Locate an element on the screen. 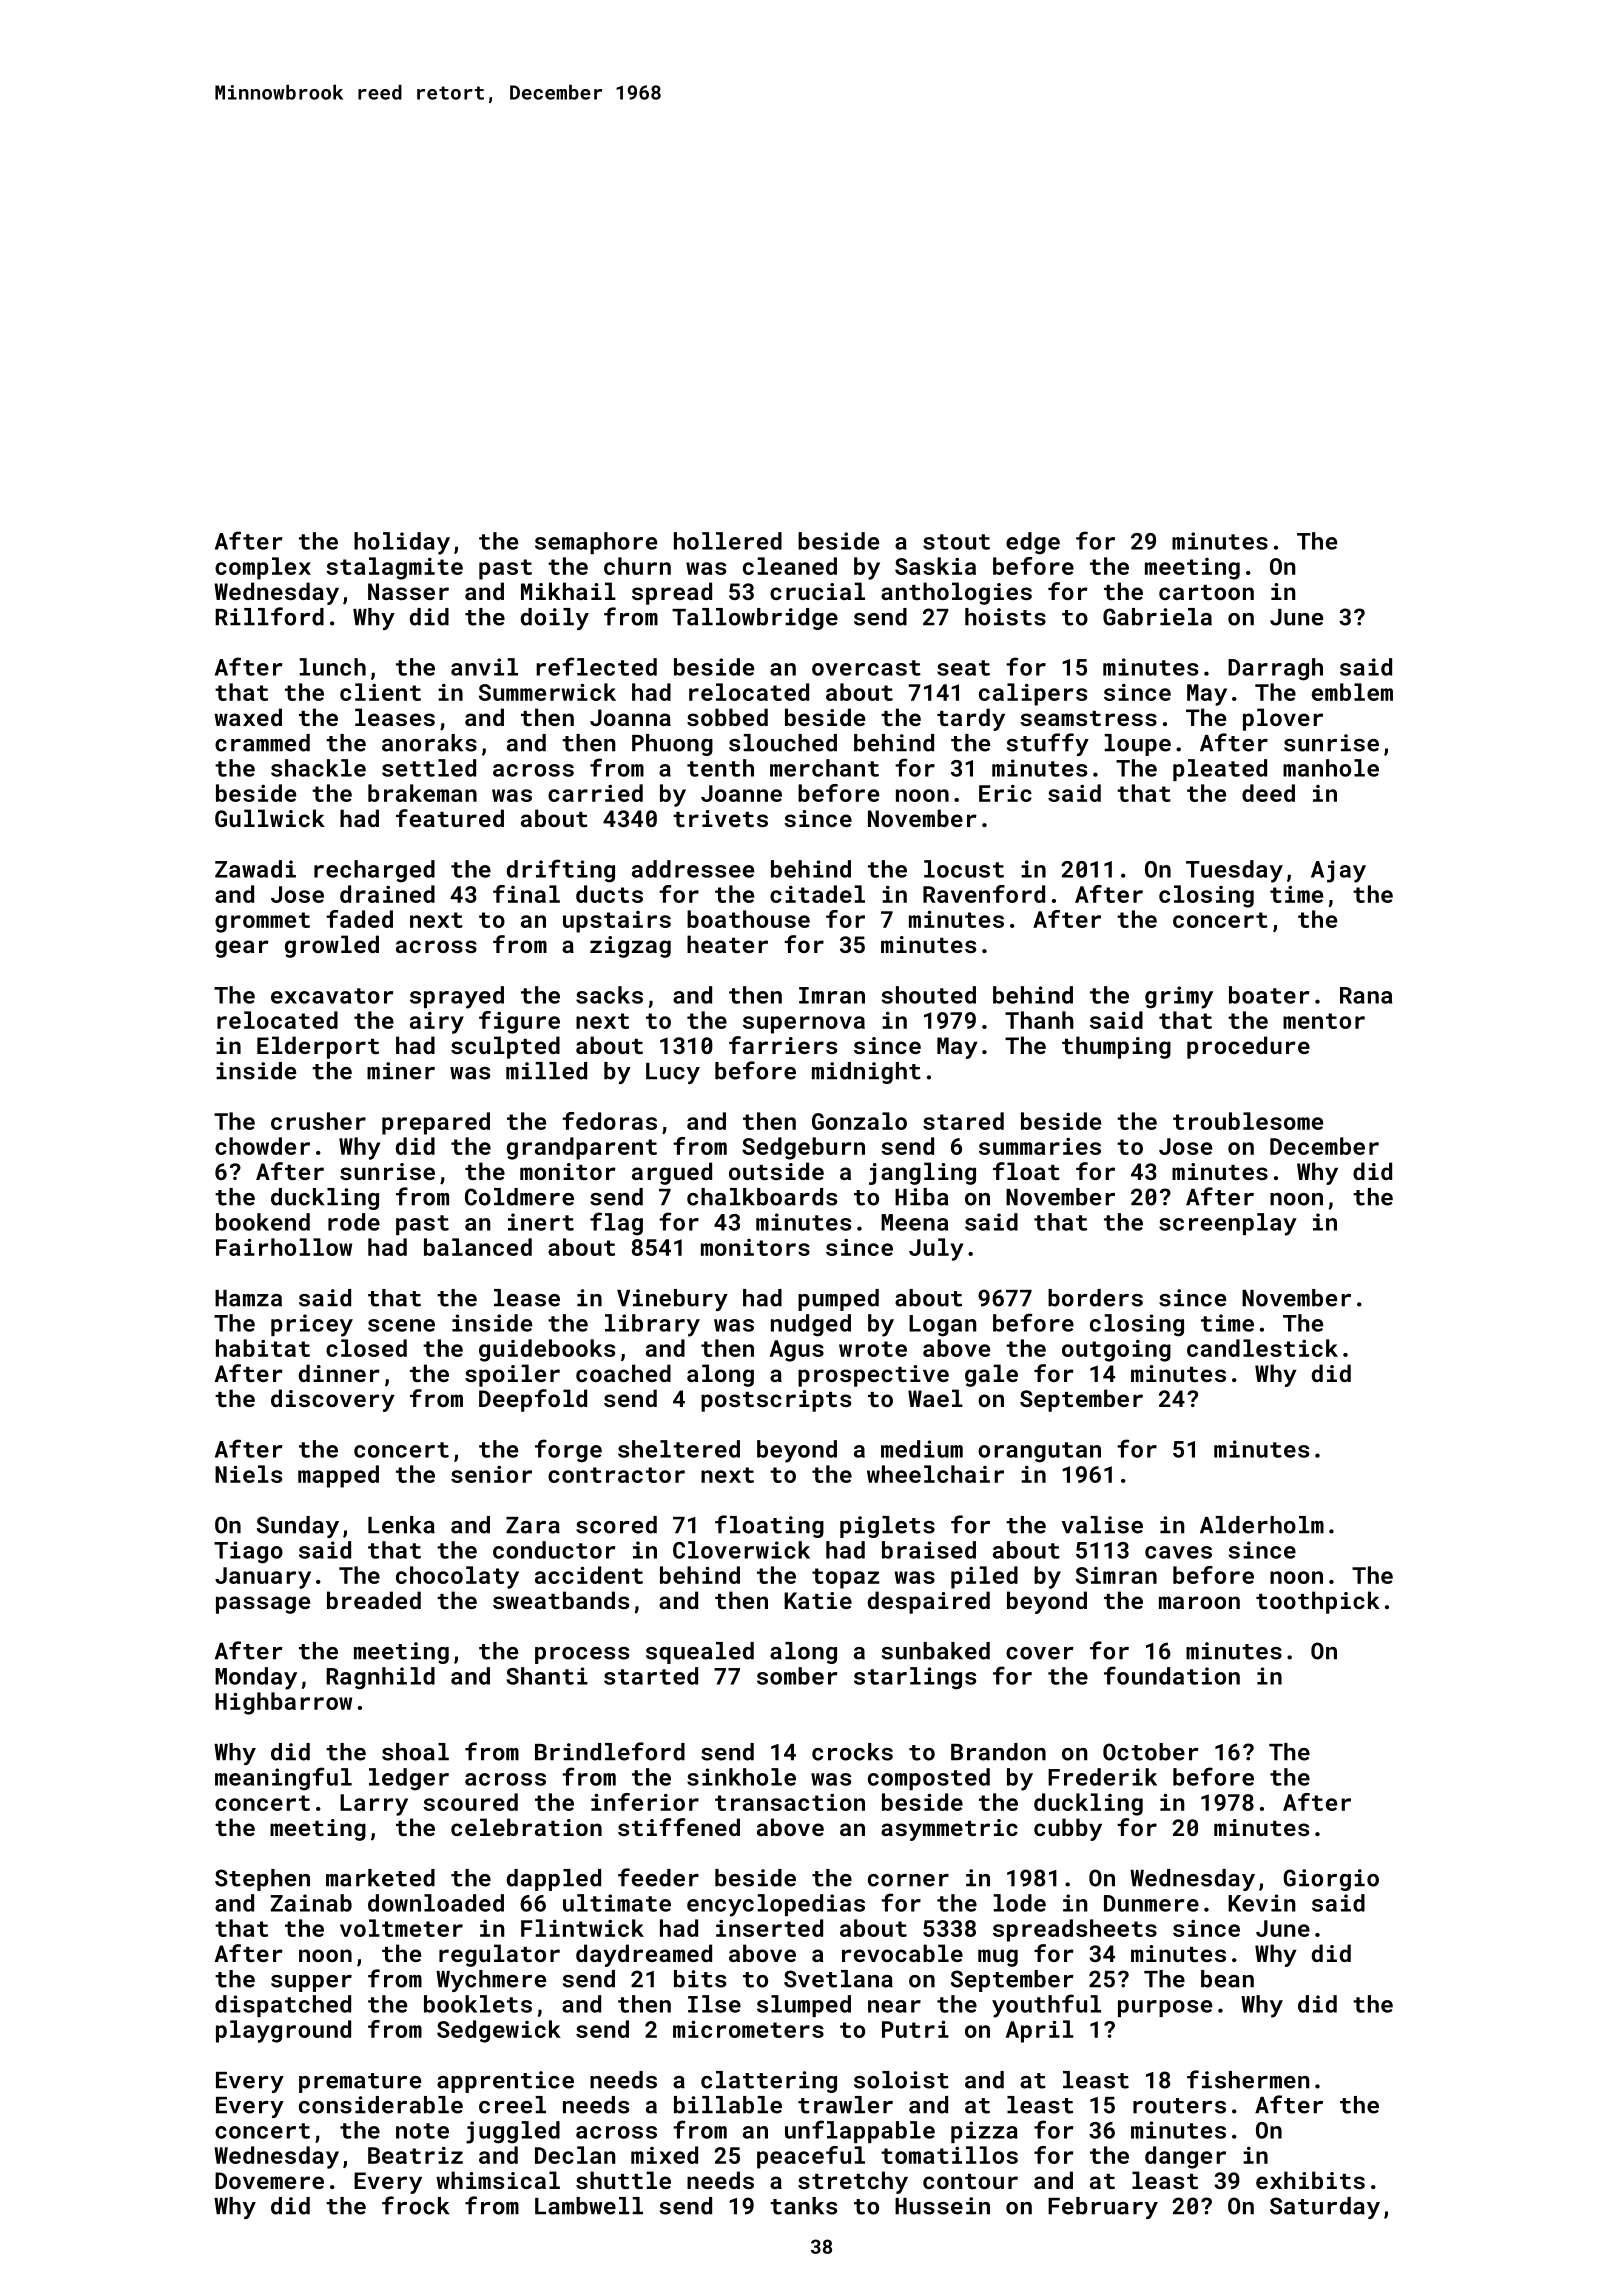 The image size is (1620, 2292). gear is located at coordinates (242, 949).
